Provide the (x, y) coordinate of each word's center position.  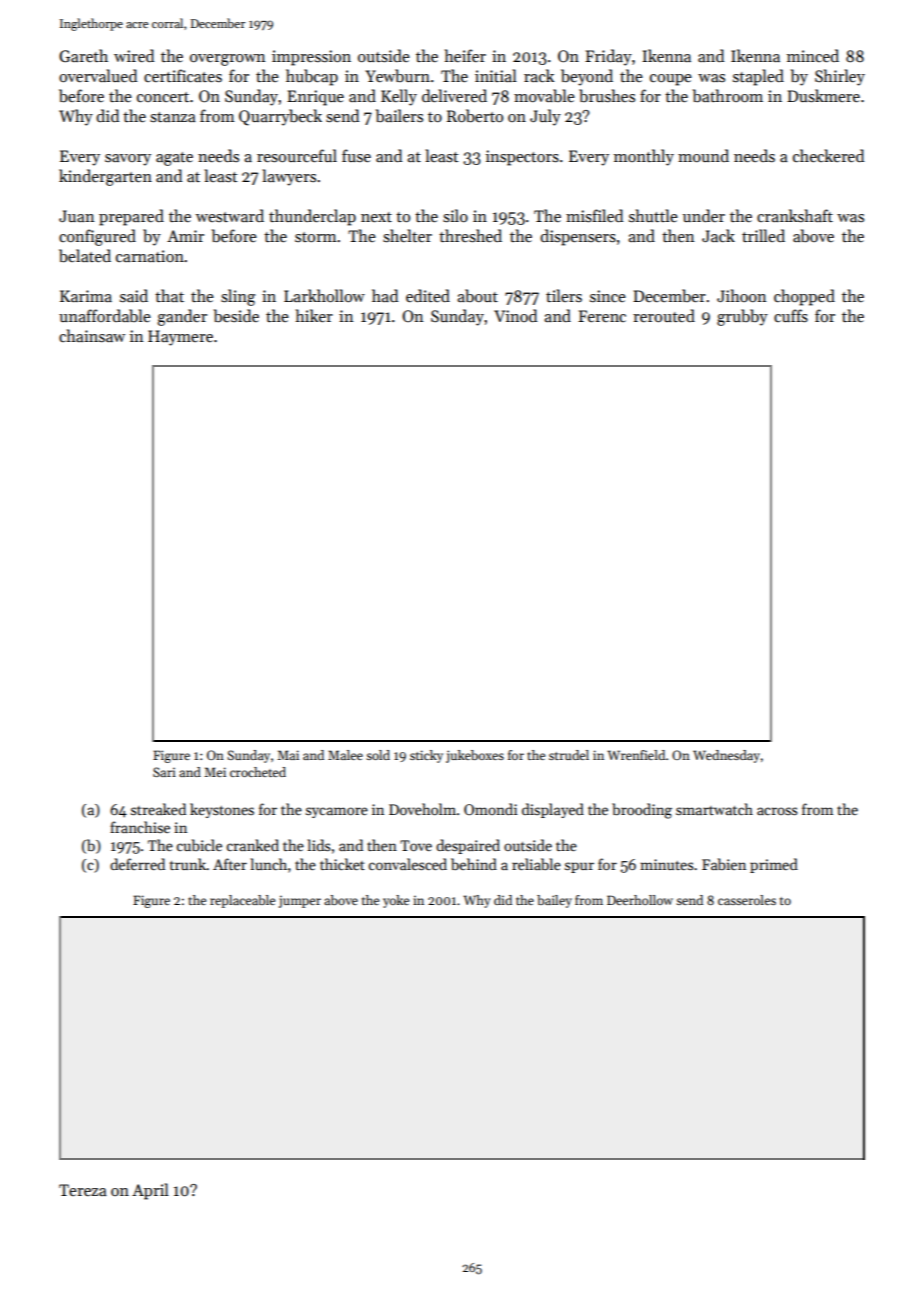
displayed (553, 810)
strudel (569, 755)
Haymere (180, 338)
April (150, 1191)
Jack (718, 235)
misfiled (594, 216)
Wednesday (726, 756)
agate (174, 159)
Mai (288, 755)
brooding (642, 811)
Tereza (83, 1190)
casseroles (747, 900)
